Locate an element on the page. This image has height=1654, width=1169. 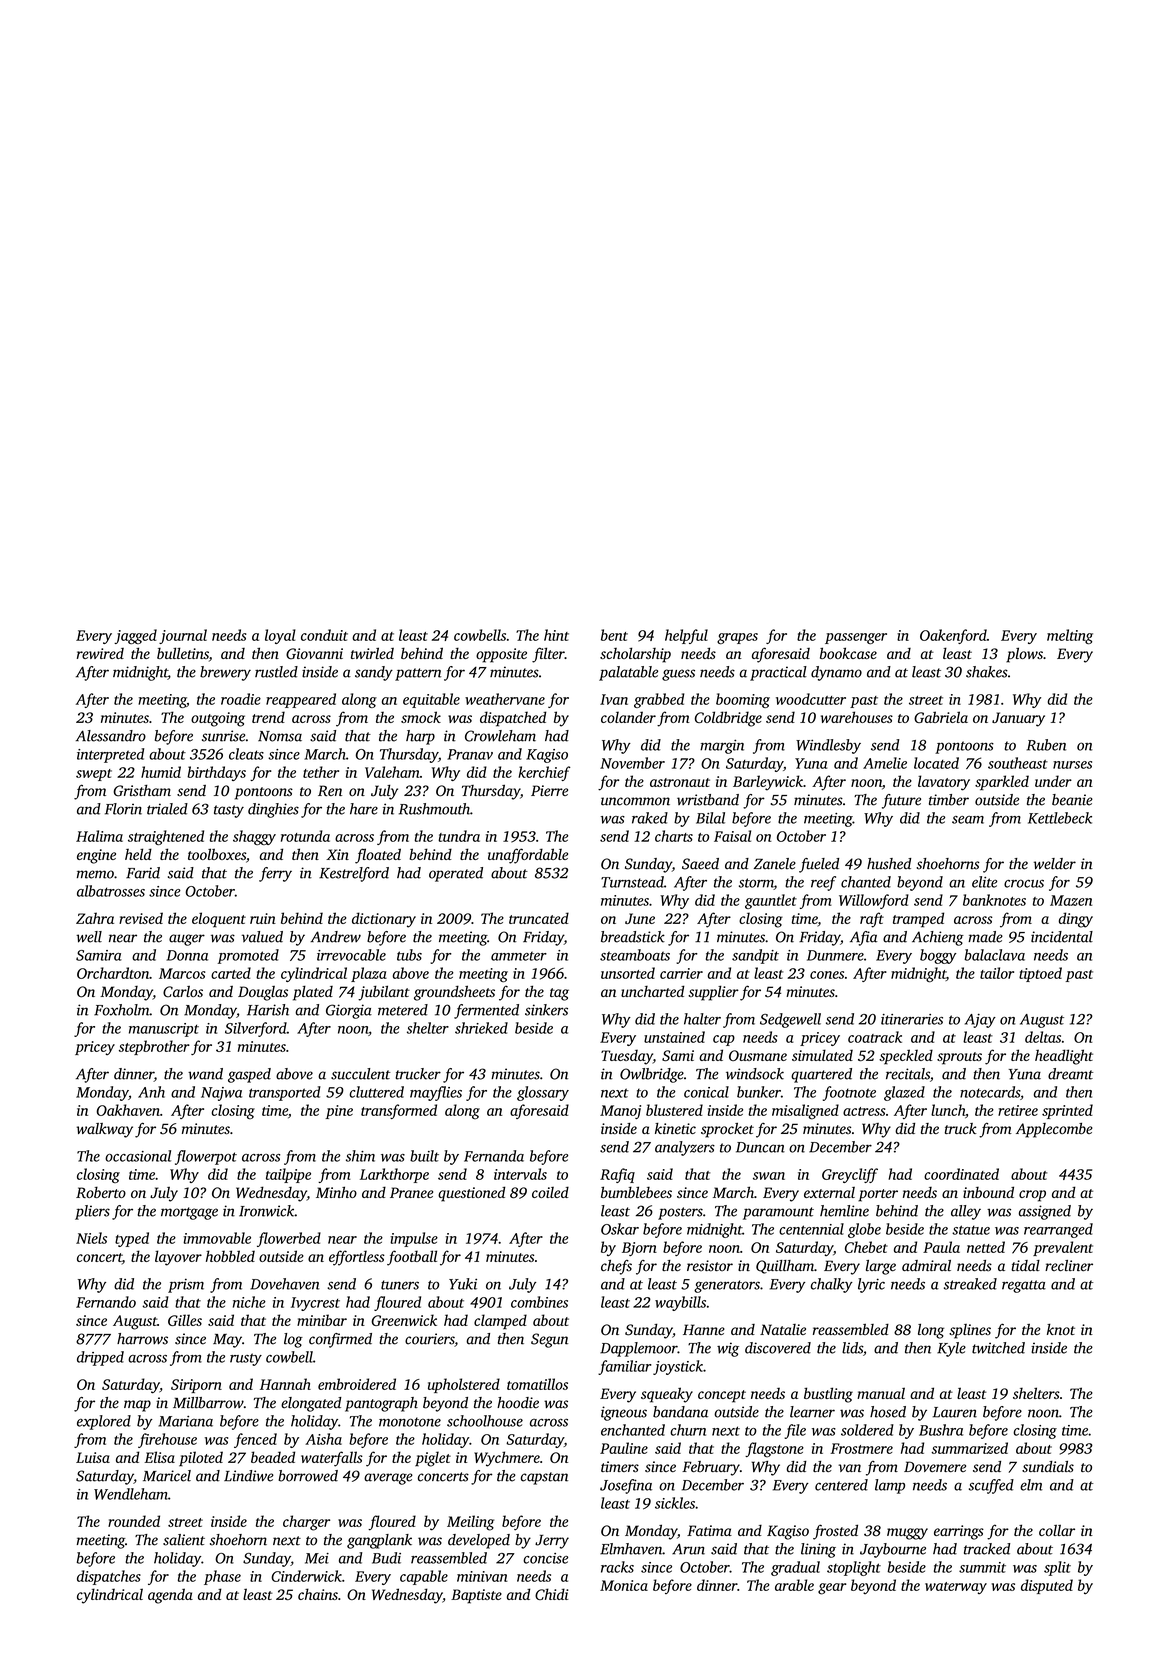
waterway is located at coordinates (956, 1588).
